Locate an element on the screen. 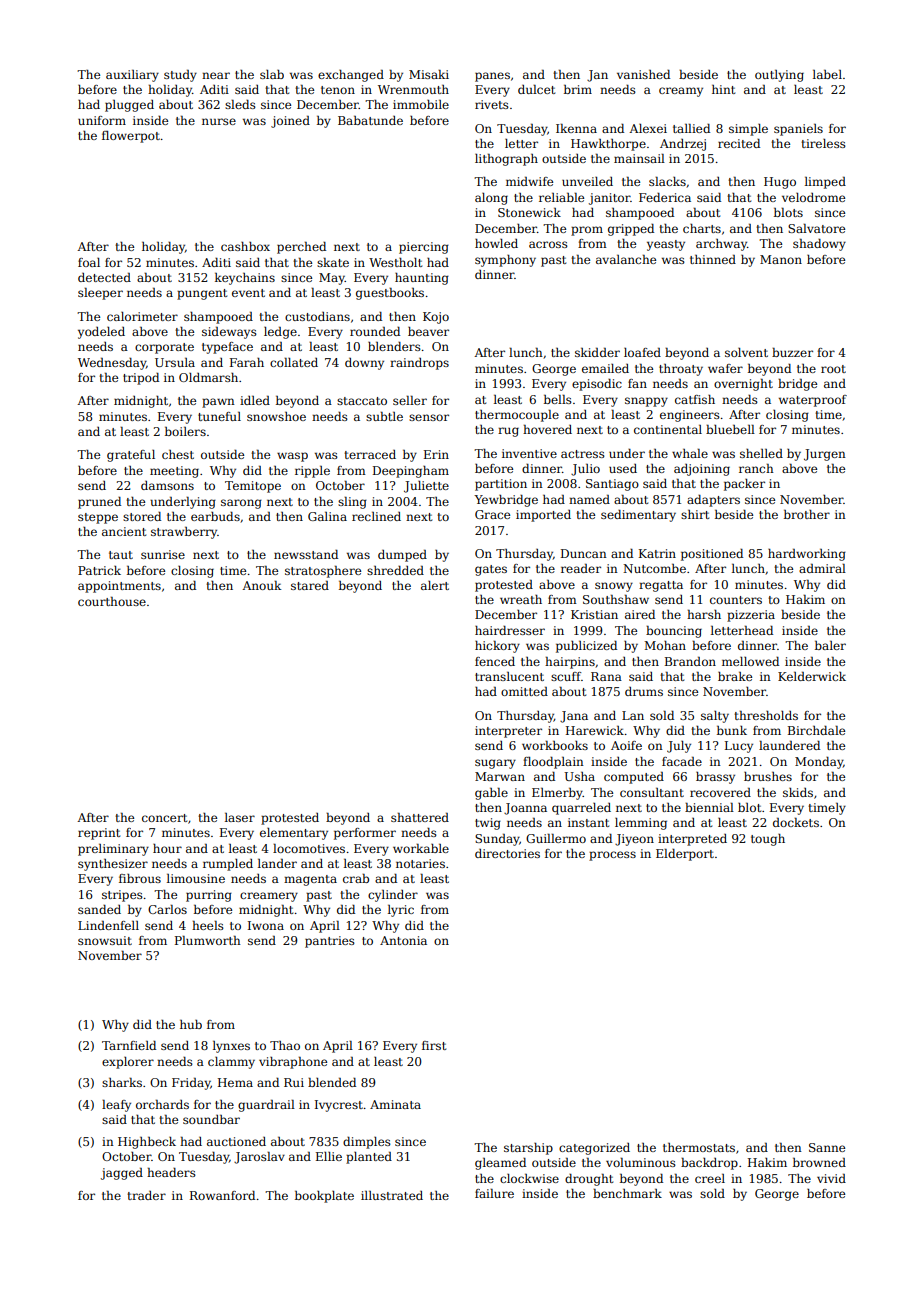 The image size is (924, 1308). shredded is located at coordinates (395, 570).
